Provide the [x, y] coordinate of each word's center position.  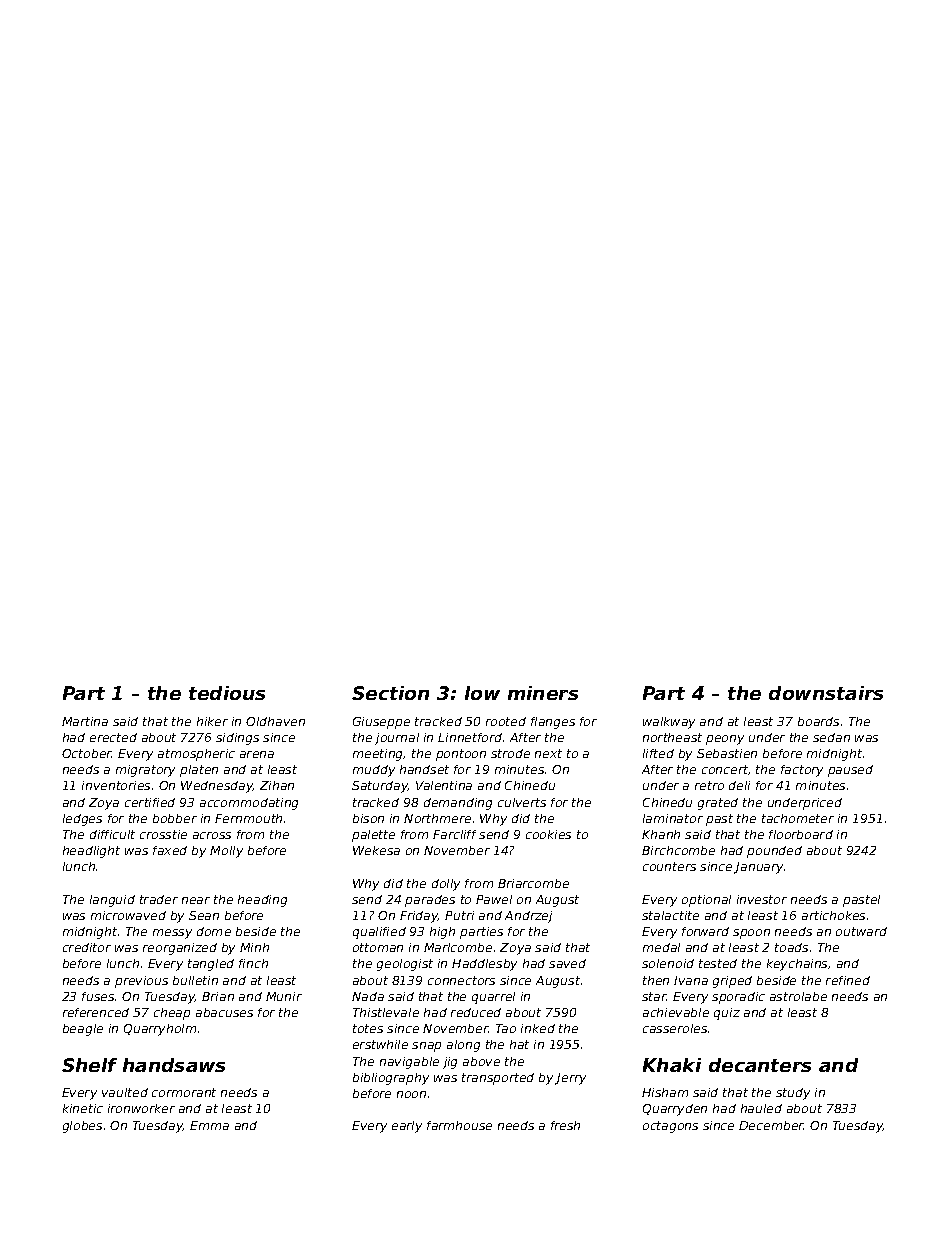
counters [669, 866]
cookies [548, 834]
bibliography [391, 1079]
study [793, 1094]
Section [390, 693]
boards [818, 721]
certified [150, 802]
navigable [409, 1063]
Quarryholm [160, 1030]
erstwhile [380, 1044]
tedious [227, 693]
